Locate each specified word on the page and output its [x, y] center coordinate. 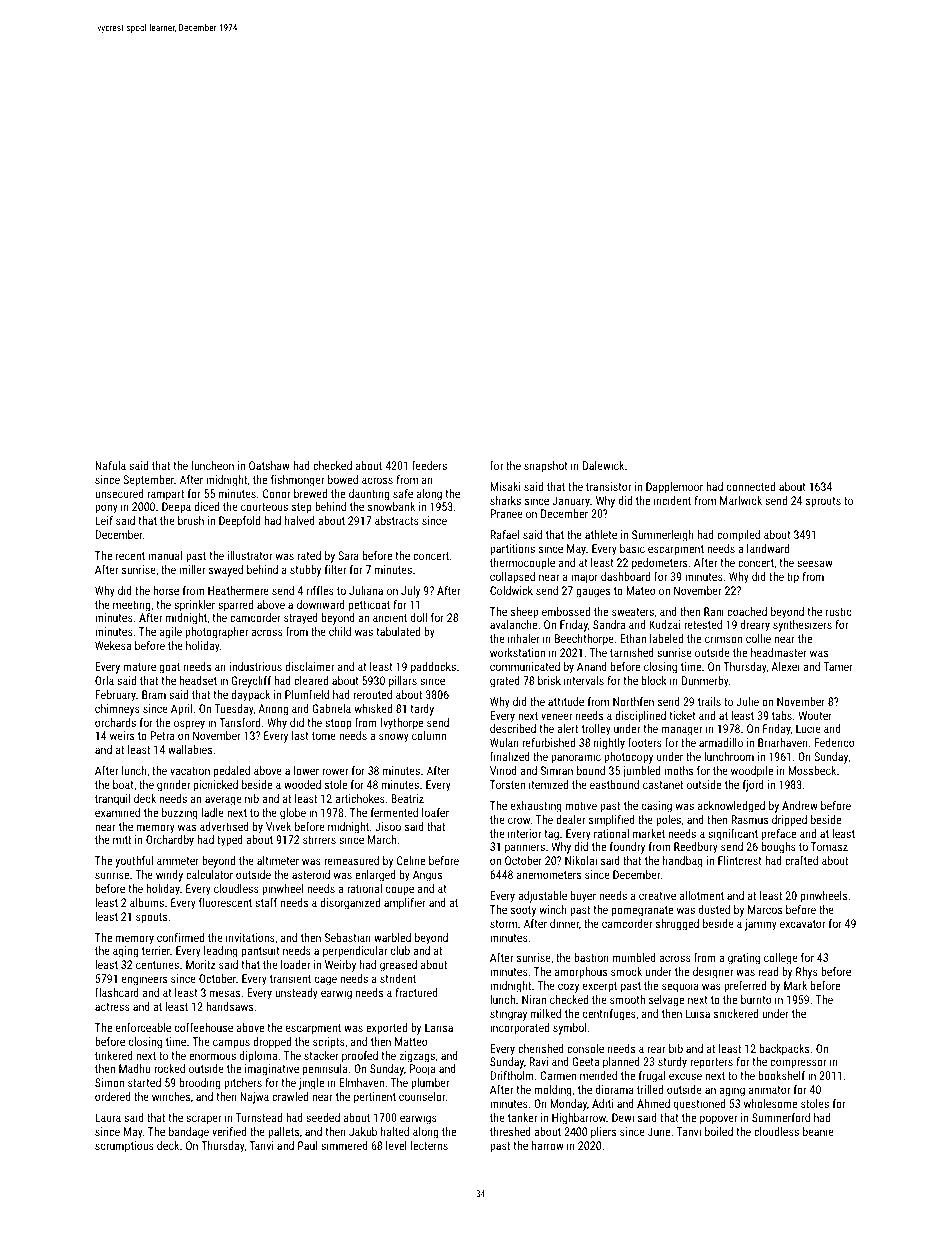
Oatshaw [269, 465]
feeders [429, 465]
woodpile [752, 772]
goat [169, 668]
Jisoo [388, 826]
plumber [430, 1084]
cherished [541, 1048]
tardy [422, 710]
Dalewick [603, 465]
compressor [798, 1064]
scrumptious [124, 1147]
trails [709, 701]
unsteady [296, 994]
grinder [173, 786]
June [659, 1131]
